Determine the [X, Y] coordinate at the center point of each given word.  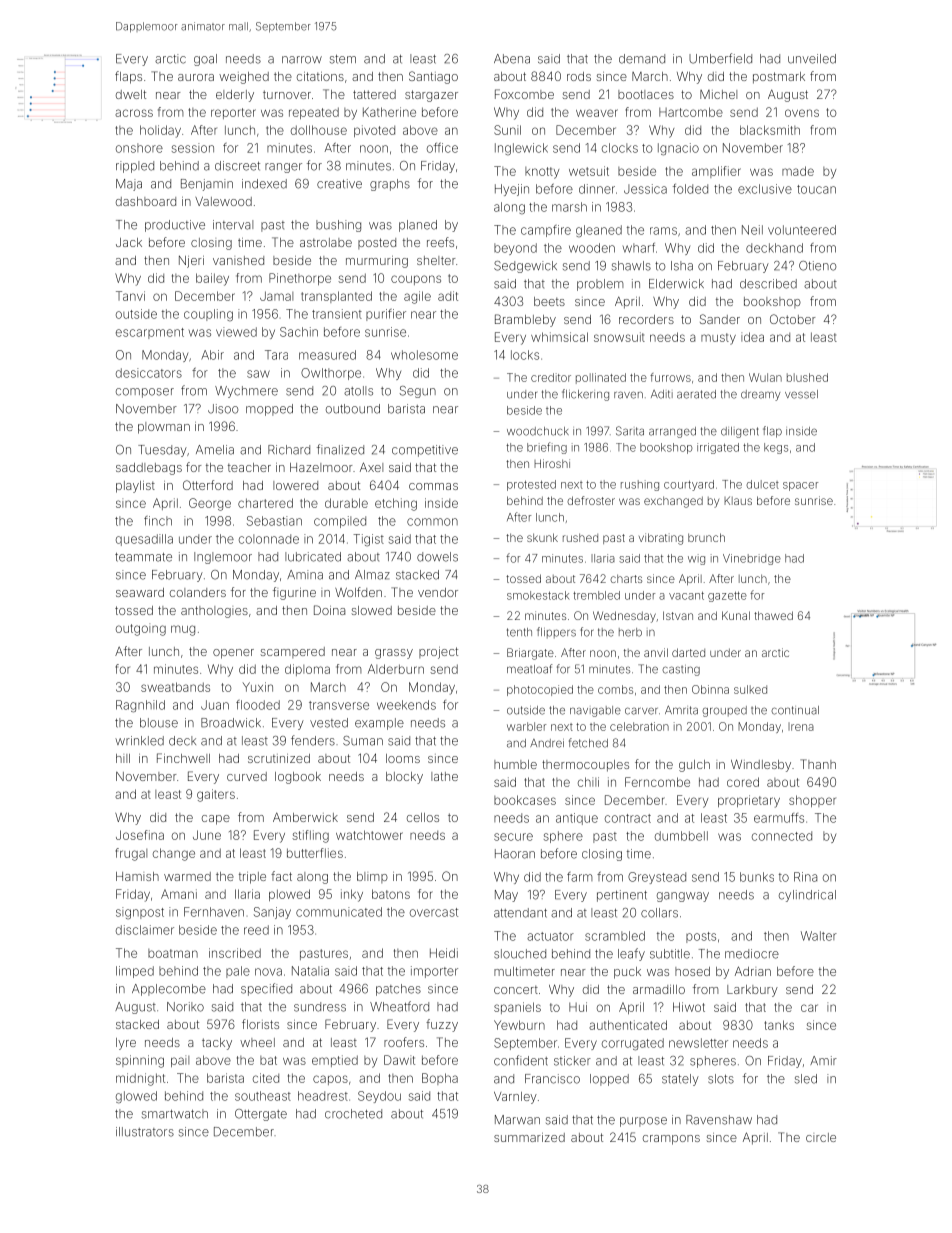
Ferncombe [657, 782]
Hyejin [512, 190]
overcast [434, 912]
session [193, 148]
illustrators [145, 1132]
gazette [727, 596]
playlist [135, 487]
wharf [639, 248]
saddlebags [149, 469]
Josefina [140, 835]
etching [396, 504]
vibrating [661, 539]
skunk [542, 537]
